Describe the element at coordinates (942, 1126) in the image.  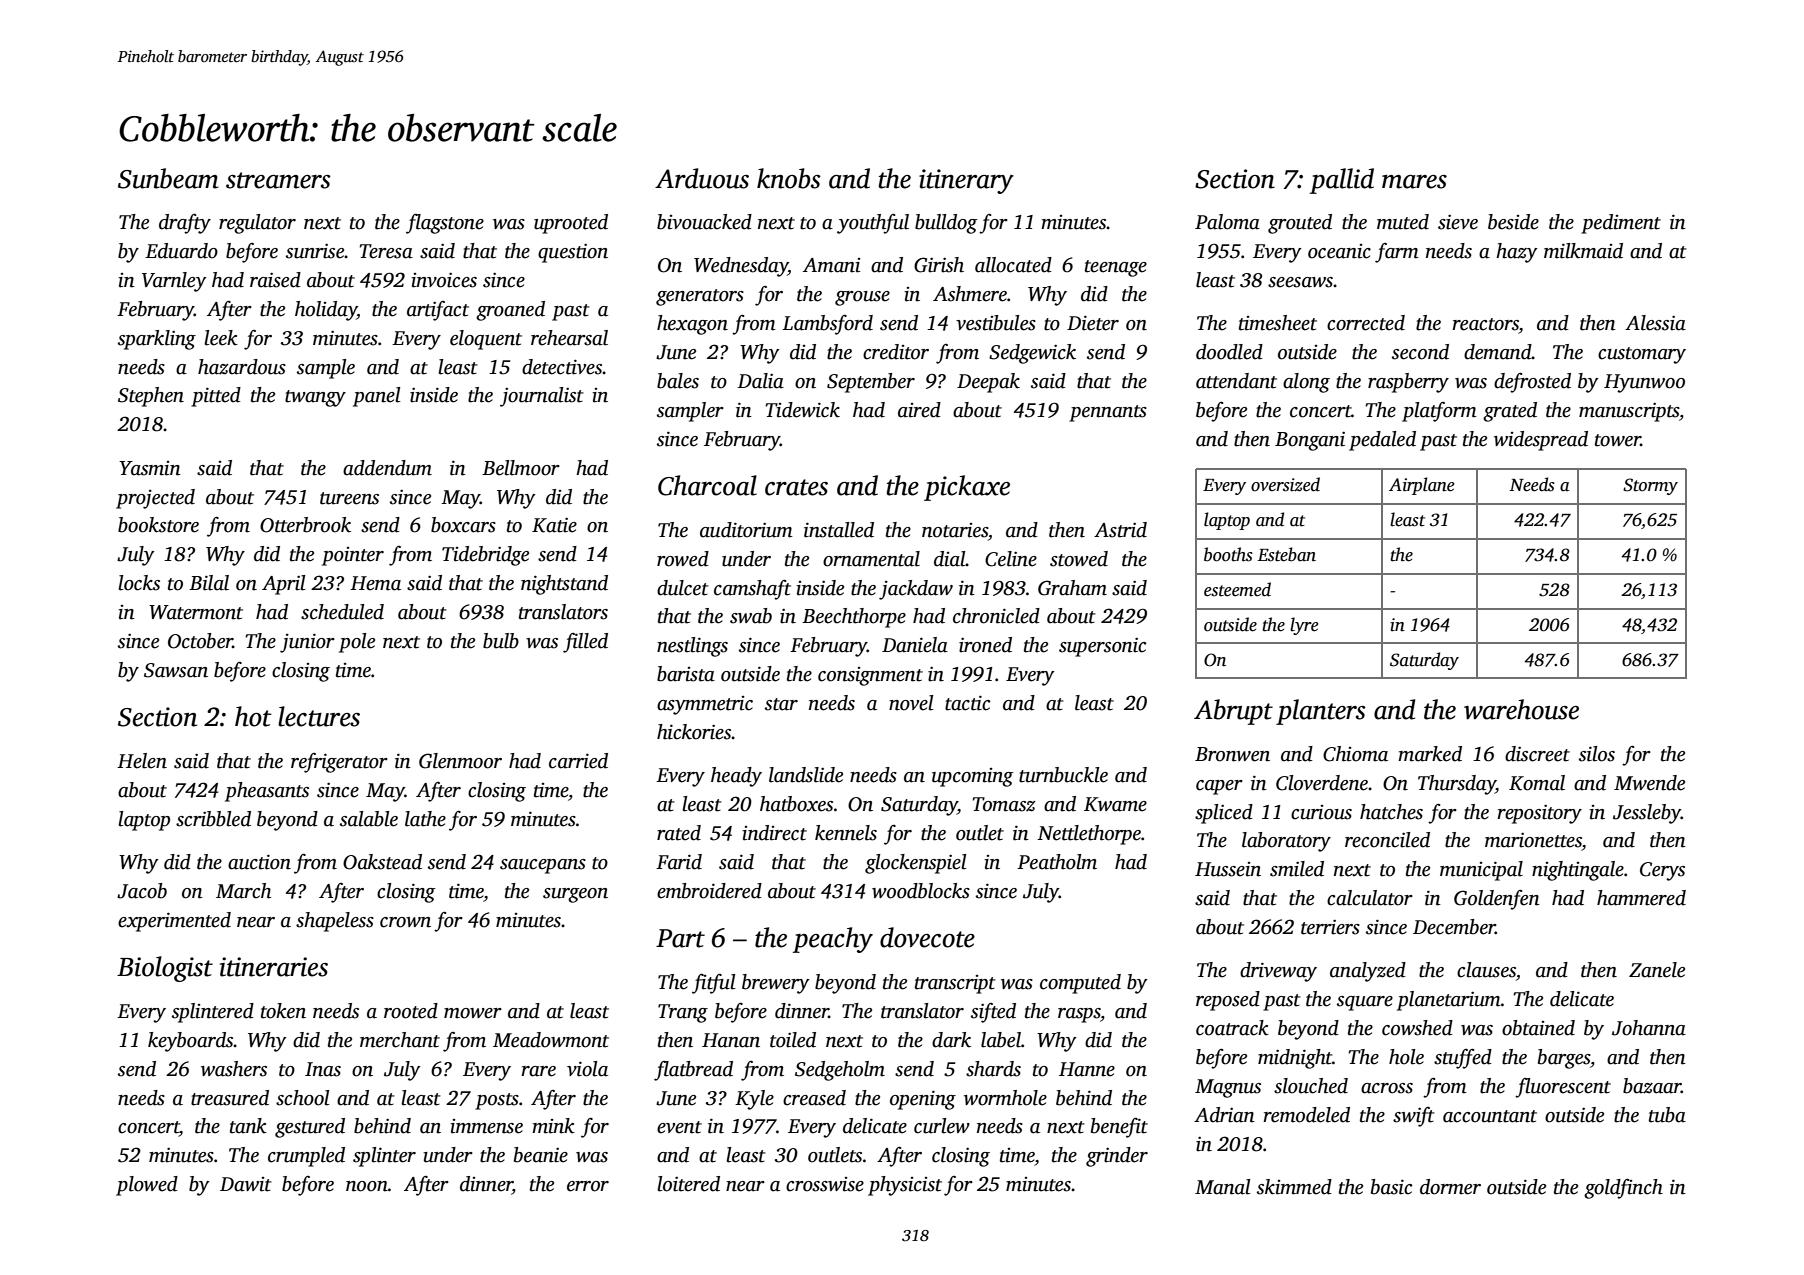
I see `curlew` at that location.
